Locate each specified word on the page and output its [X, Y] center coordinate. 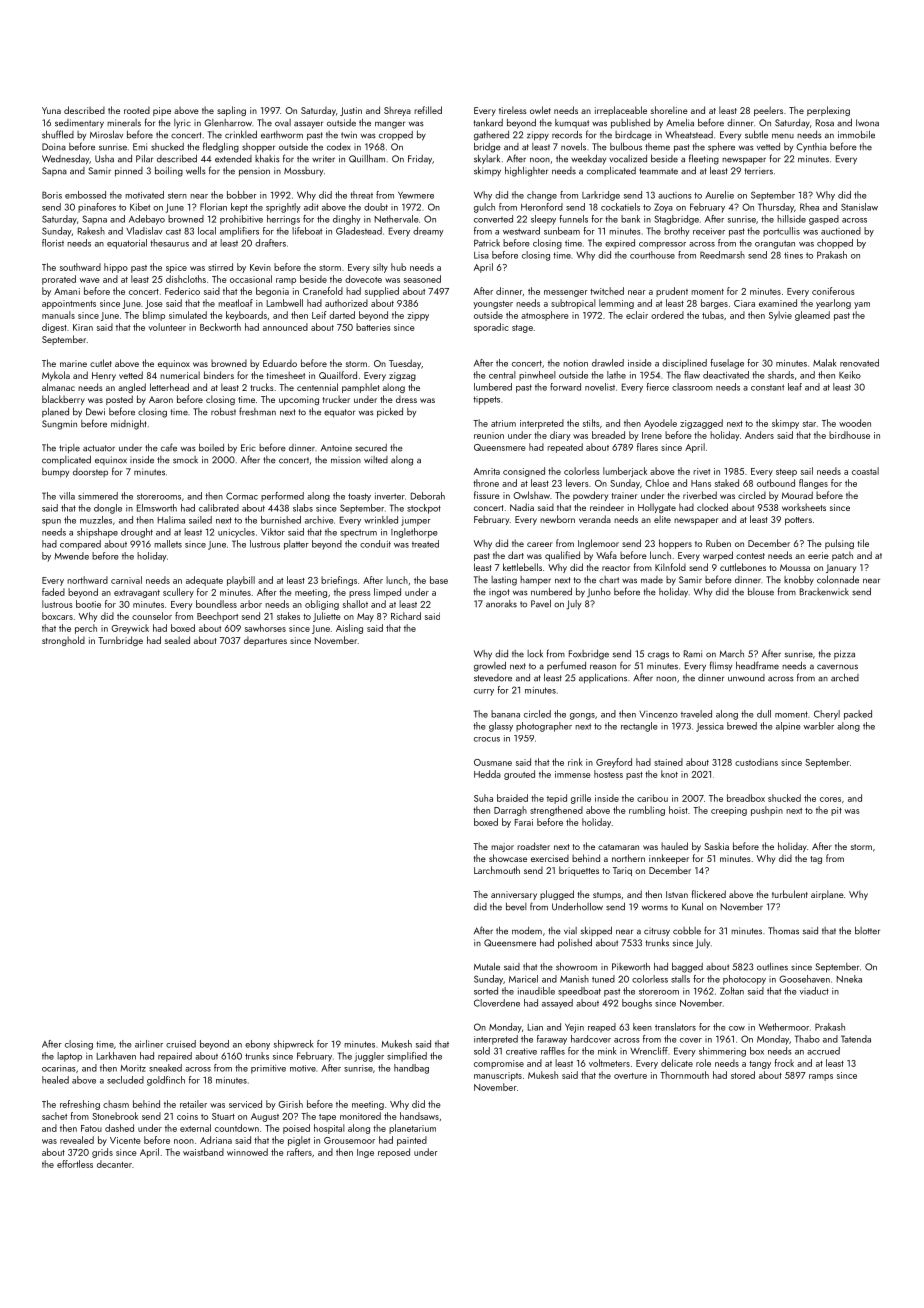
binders [219, 375]
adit [311, 207]
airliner [149, 1044]
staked [727, 483]
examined [778, 303]
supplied [382, 292]
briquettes [579, 871]
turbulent [790, 894]
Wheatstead [689, 135]
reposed [394, 1153]
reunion [489, 435]
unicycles [236, 533]
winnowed [247, 1152]
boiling [169, 172]
